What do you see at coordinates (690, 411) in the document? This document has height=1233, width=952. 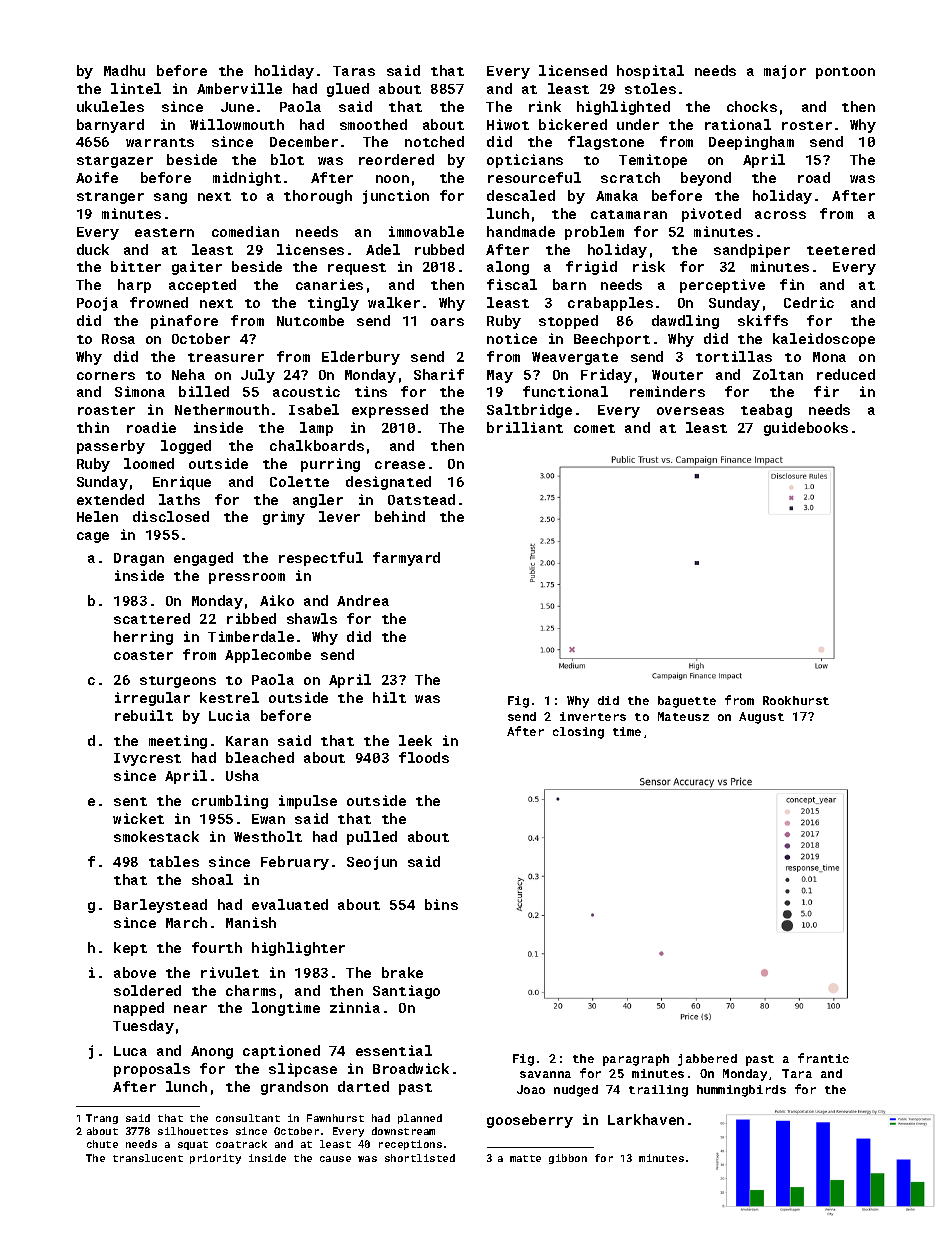 I see `overseas` at bounding box center [690, 411].
